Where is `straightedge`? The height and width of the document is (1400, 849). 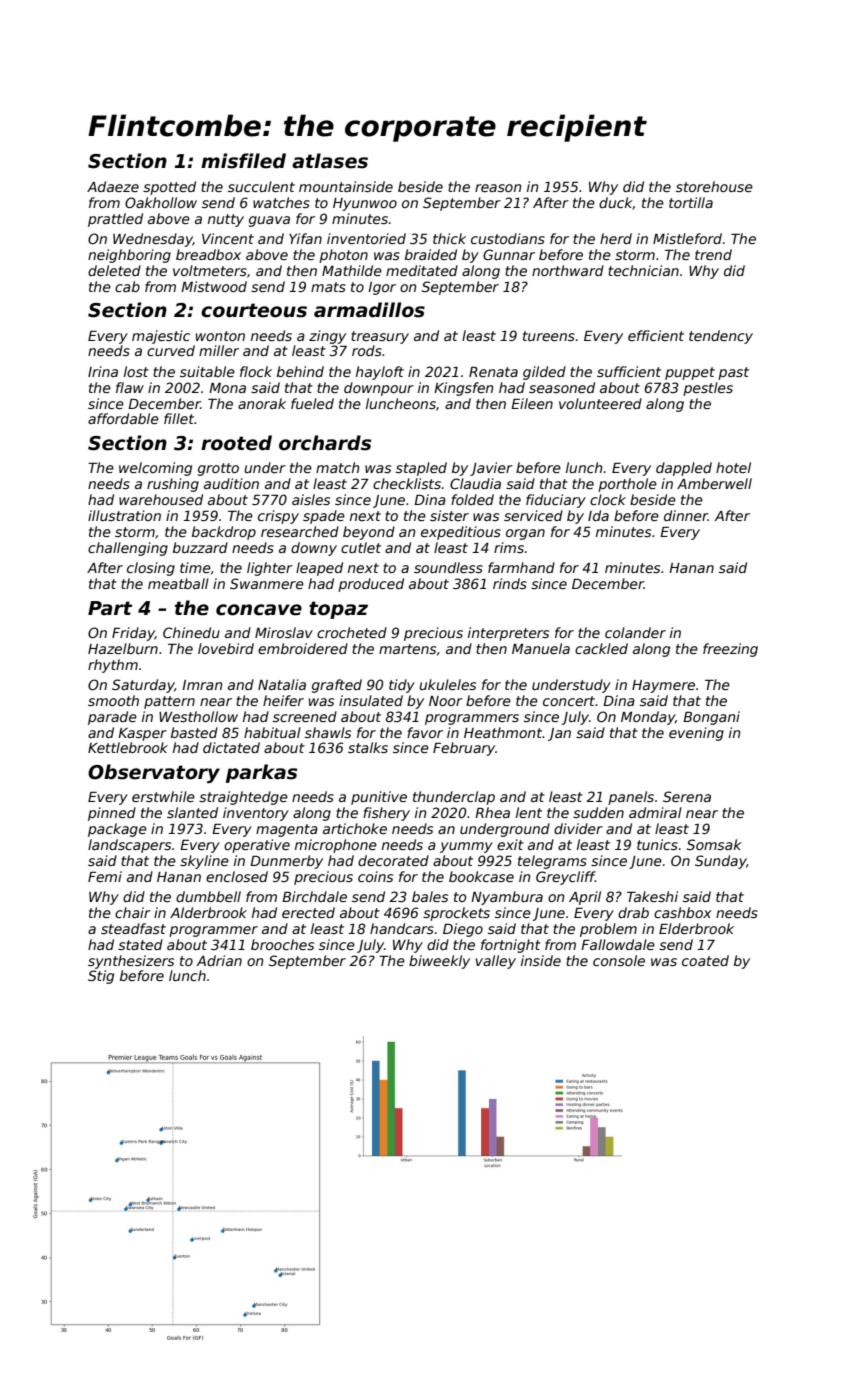
straightedge is located at coordinates (243, 798).
